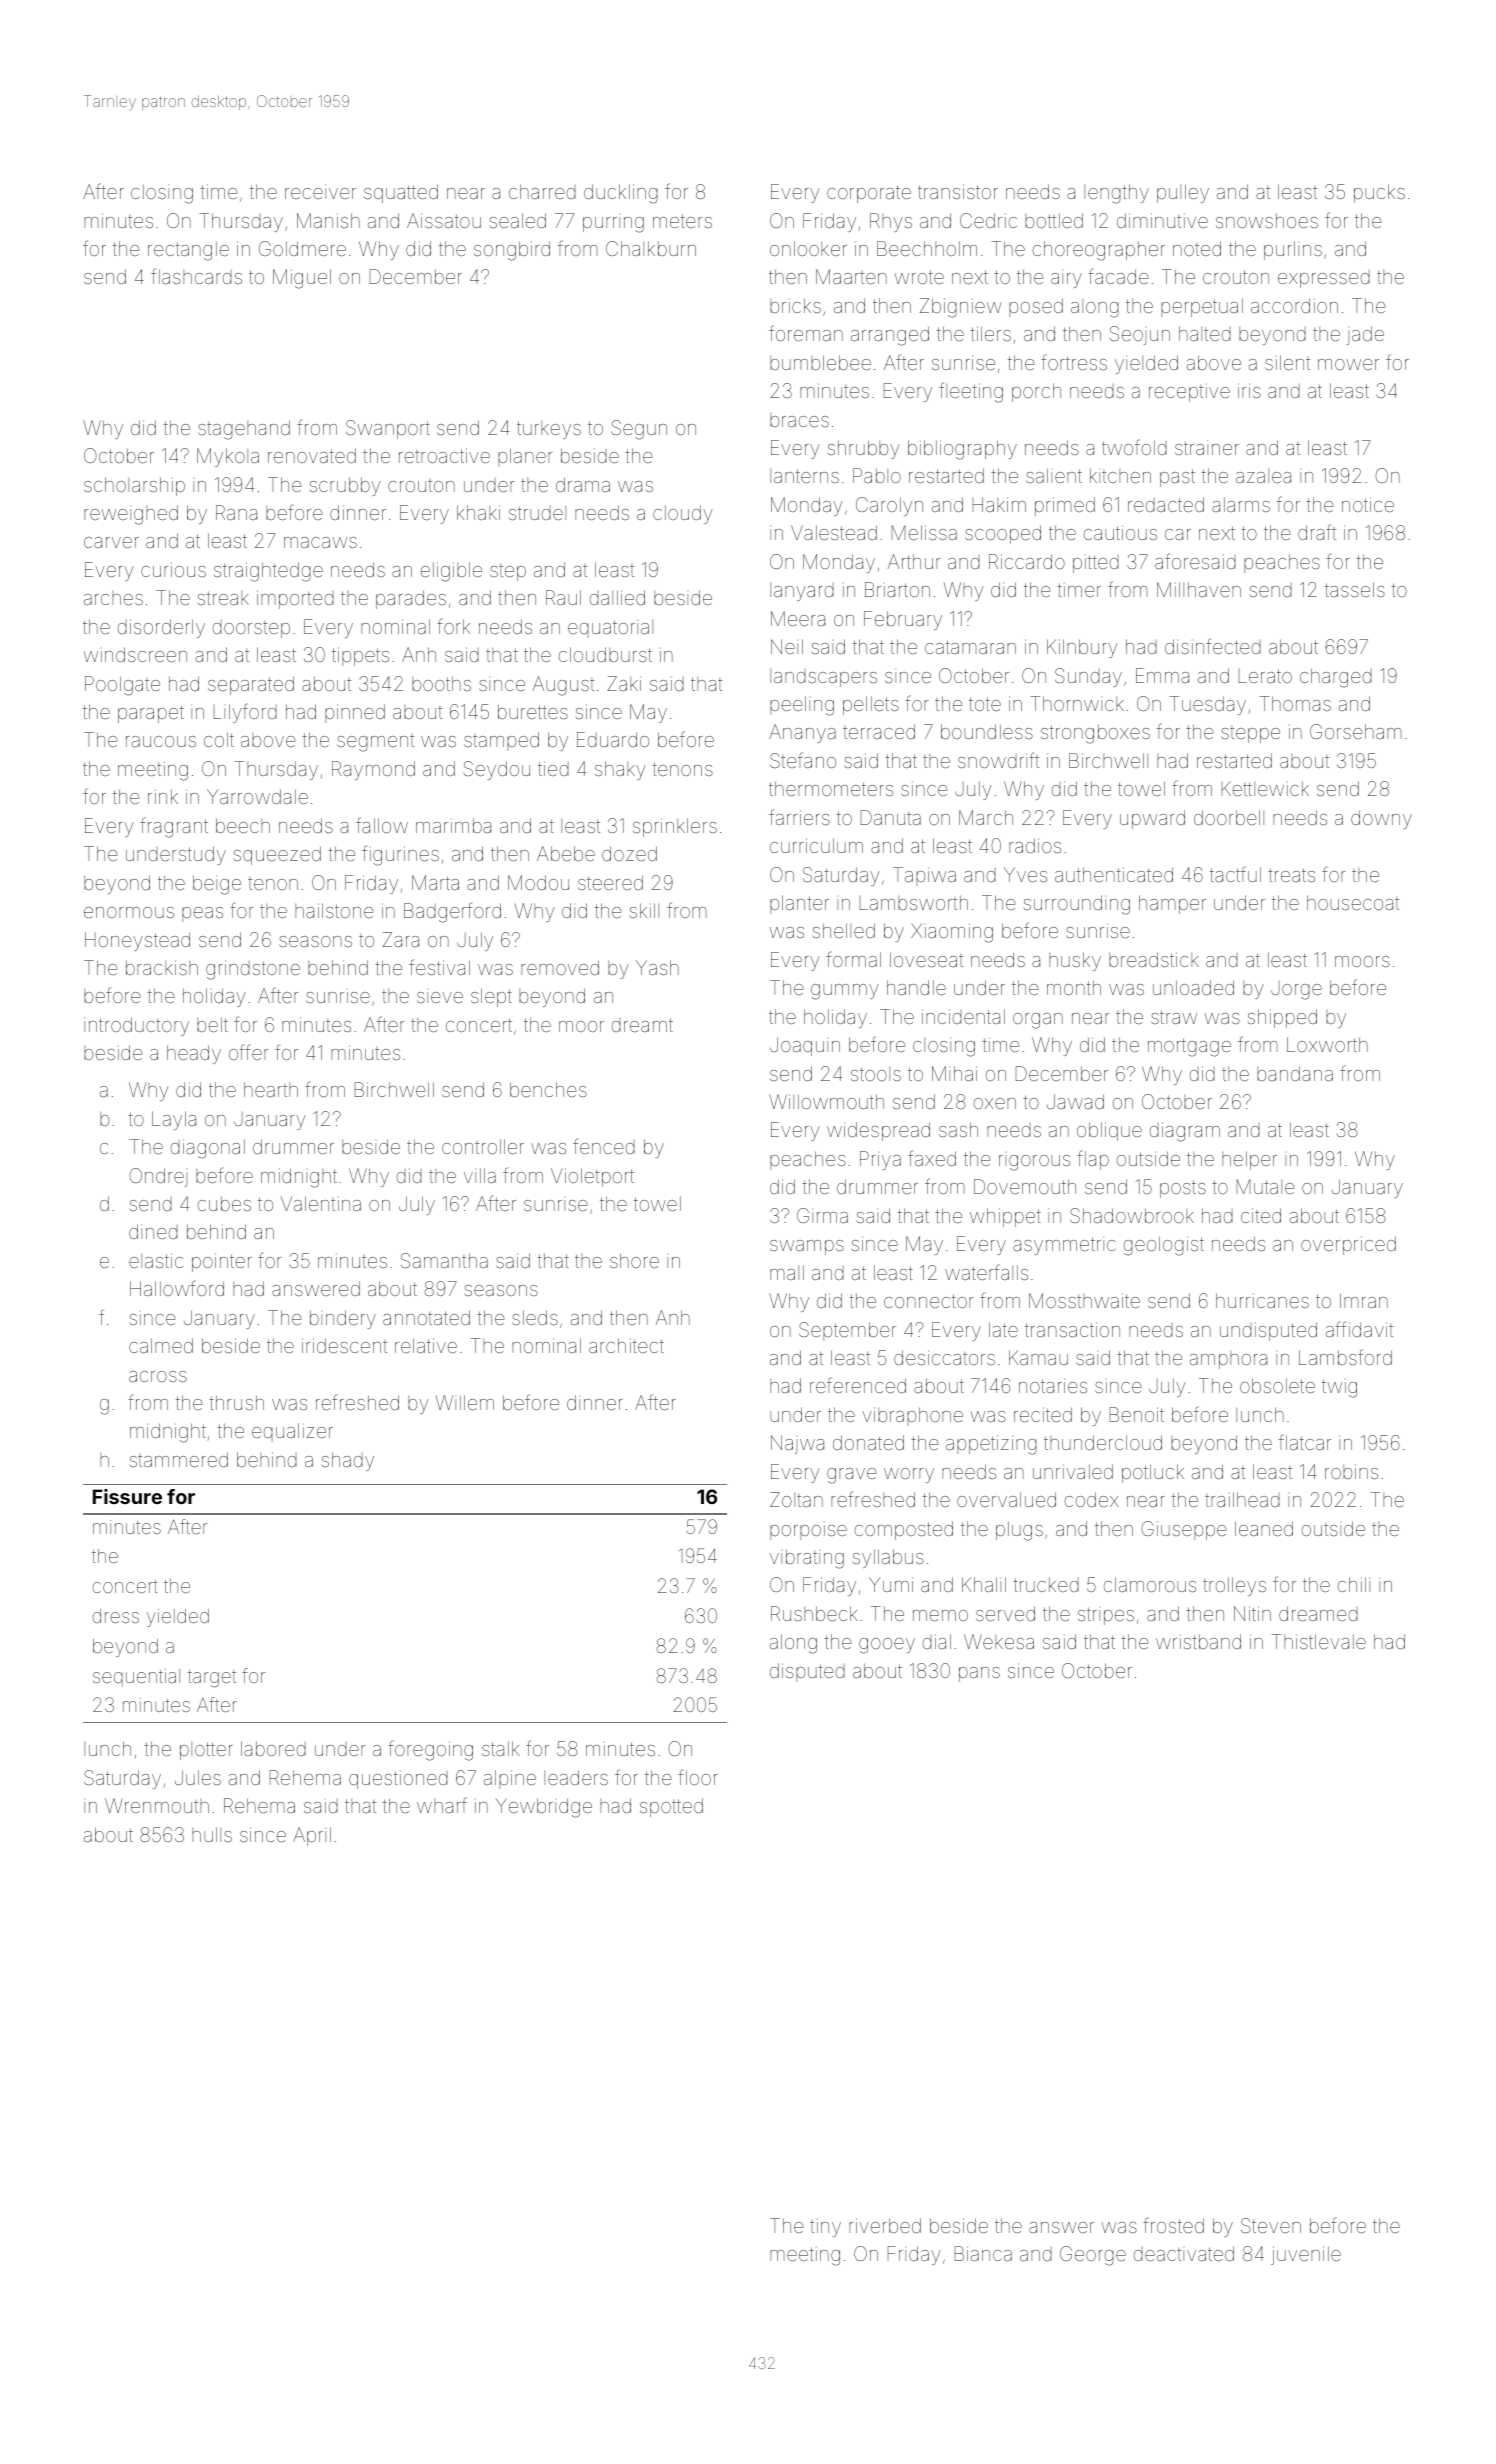 This screenshot has height=2464, width=1496. I want to click on tiny, so click(825, 2228).
